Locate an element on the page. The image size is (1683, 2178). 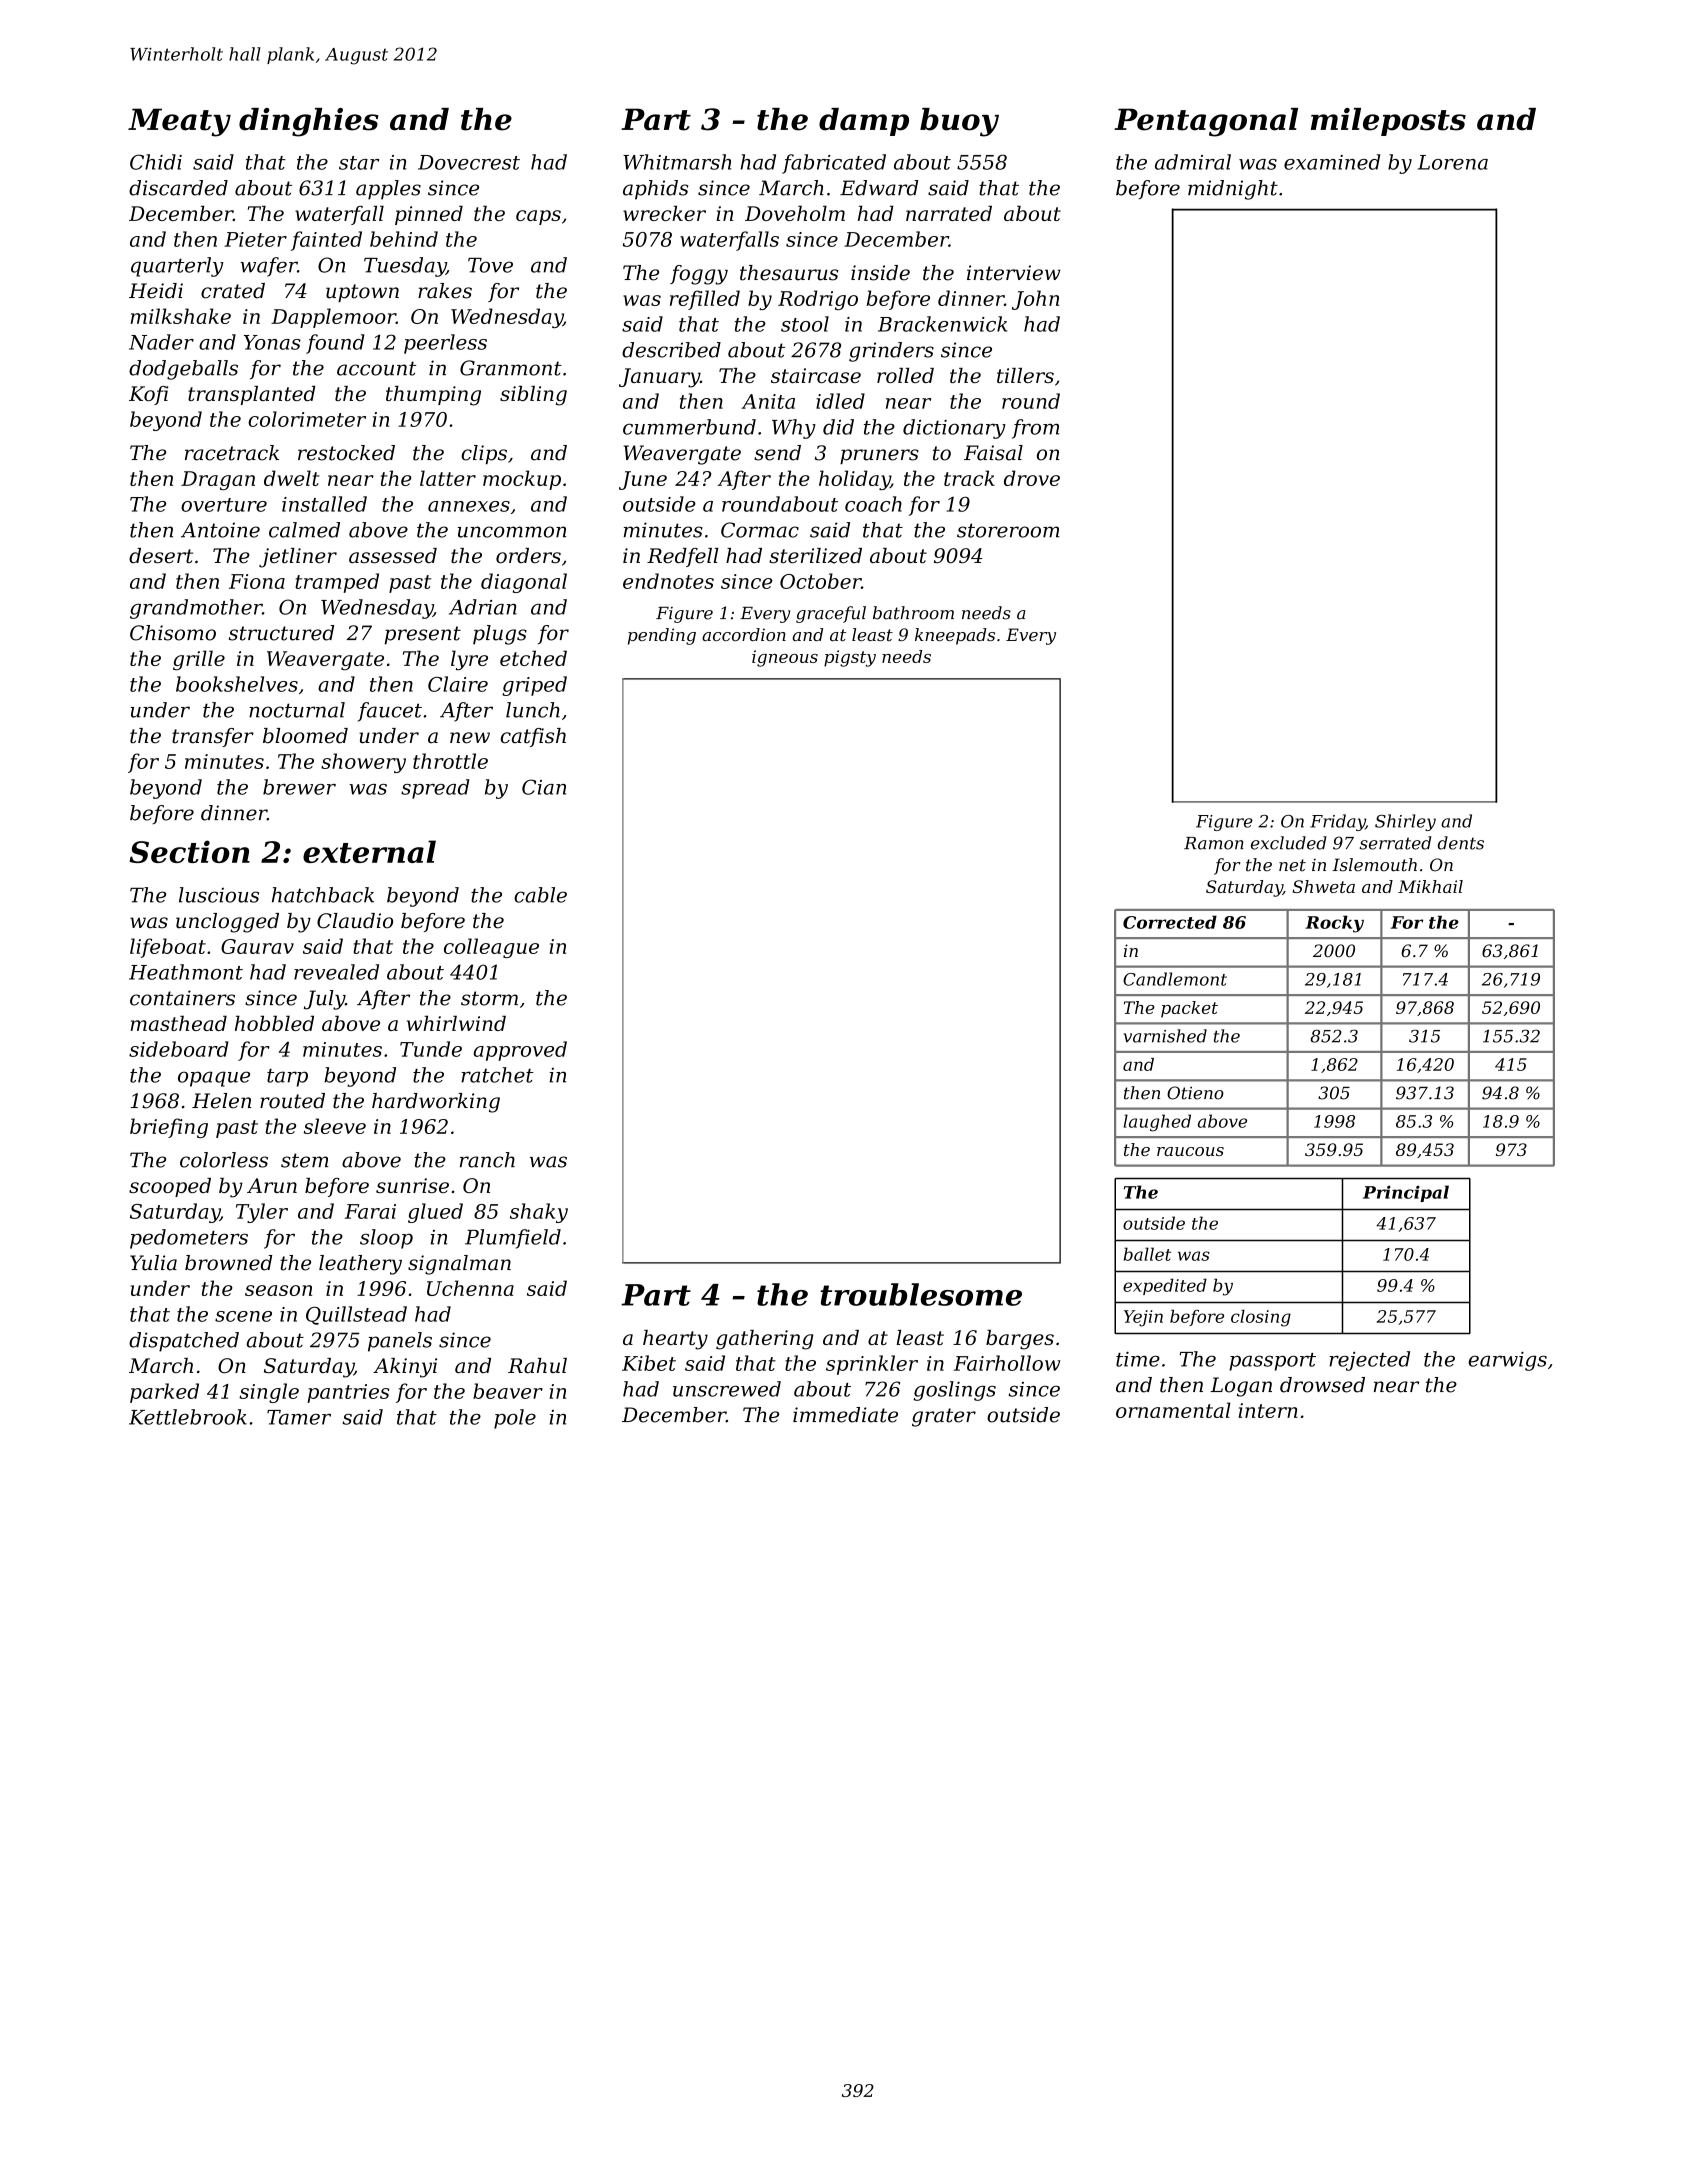
admiral is located at coordinates (1193, 162).
